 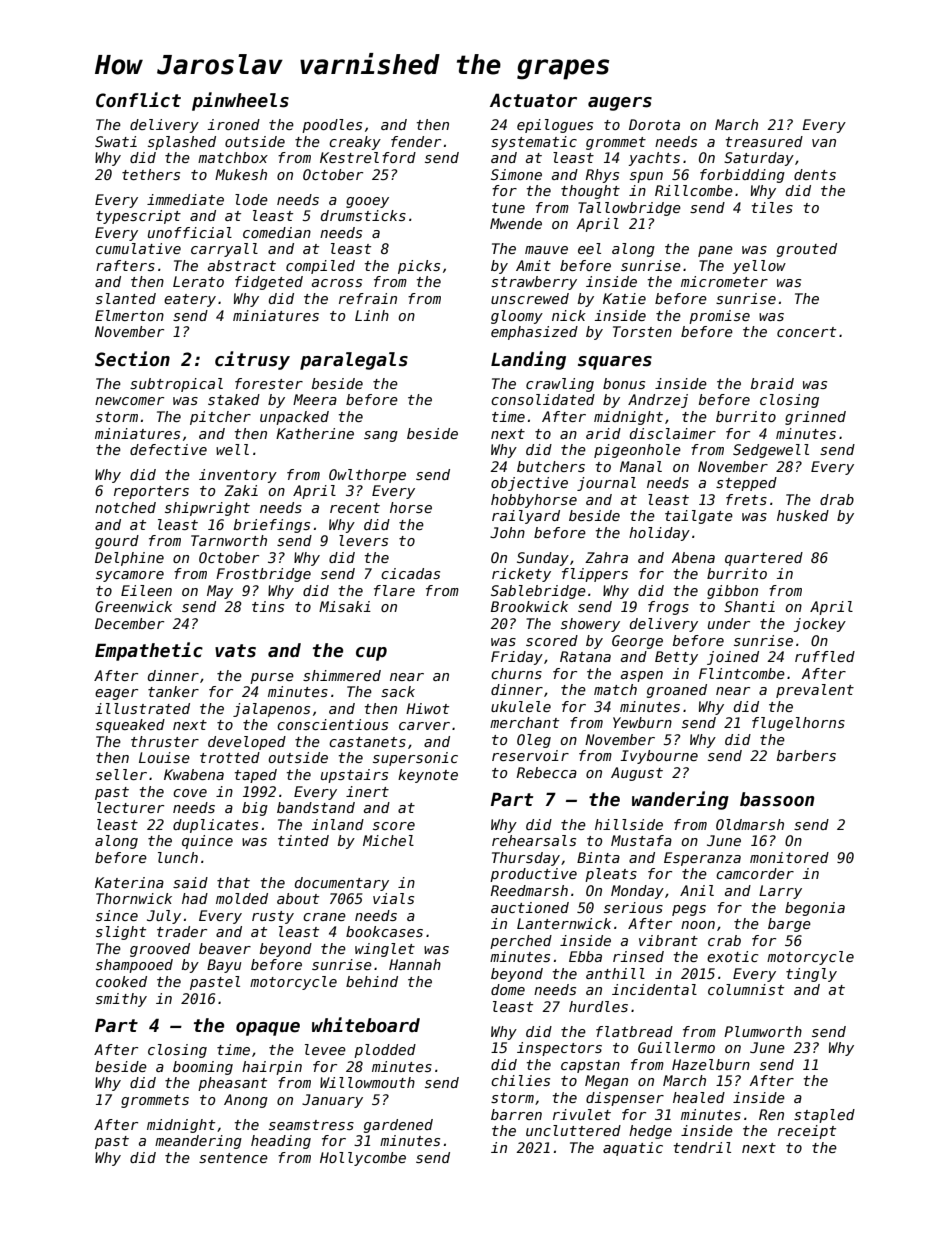 What do you see at coordinates (697, 890) in the document?
I see `Anil` at bounding box center [697, 890].
